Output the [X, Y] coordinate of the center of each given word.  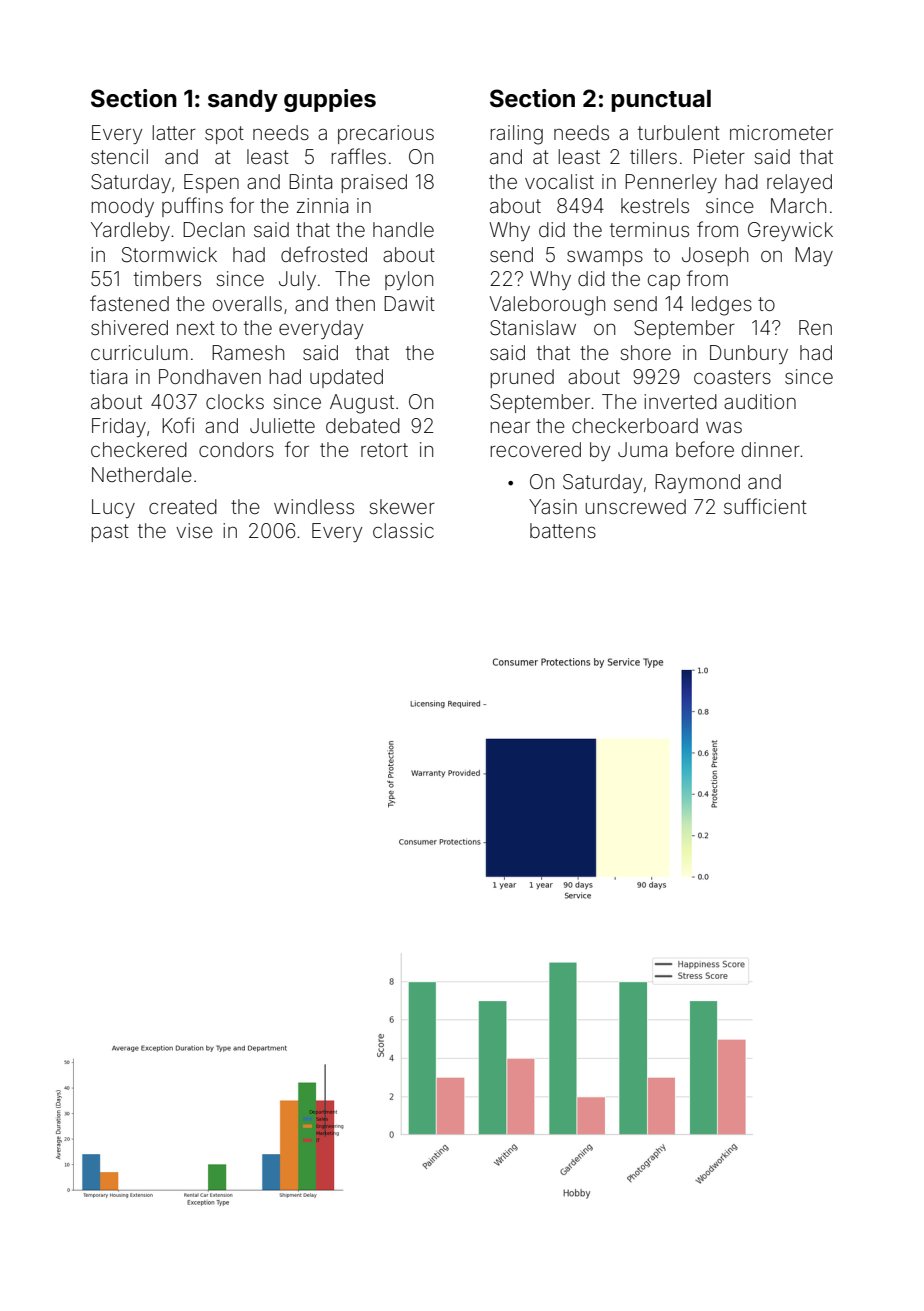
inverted [680, 401]
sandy [243, 101]
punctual [661, 101]
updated [346, 378]
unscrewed [635, 506]
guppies [330, 100]
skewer [402, 506]
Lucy [113, 508]
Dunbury [749, 354]
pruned [522, 378]
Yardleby [130, 231]
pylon [409, 280]
